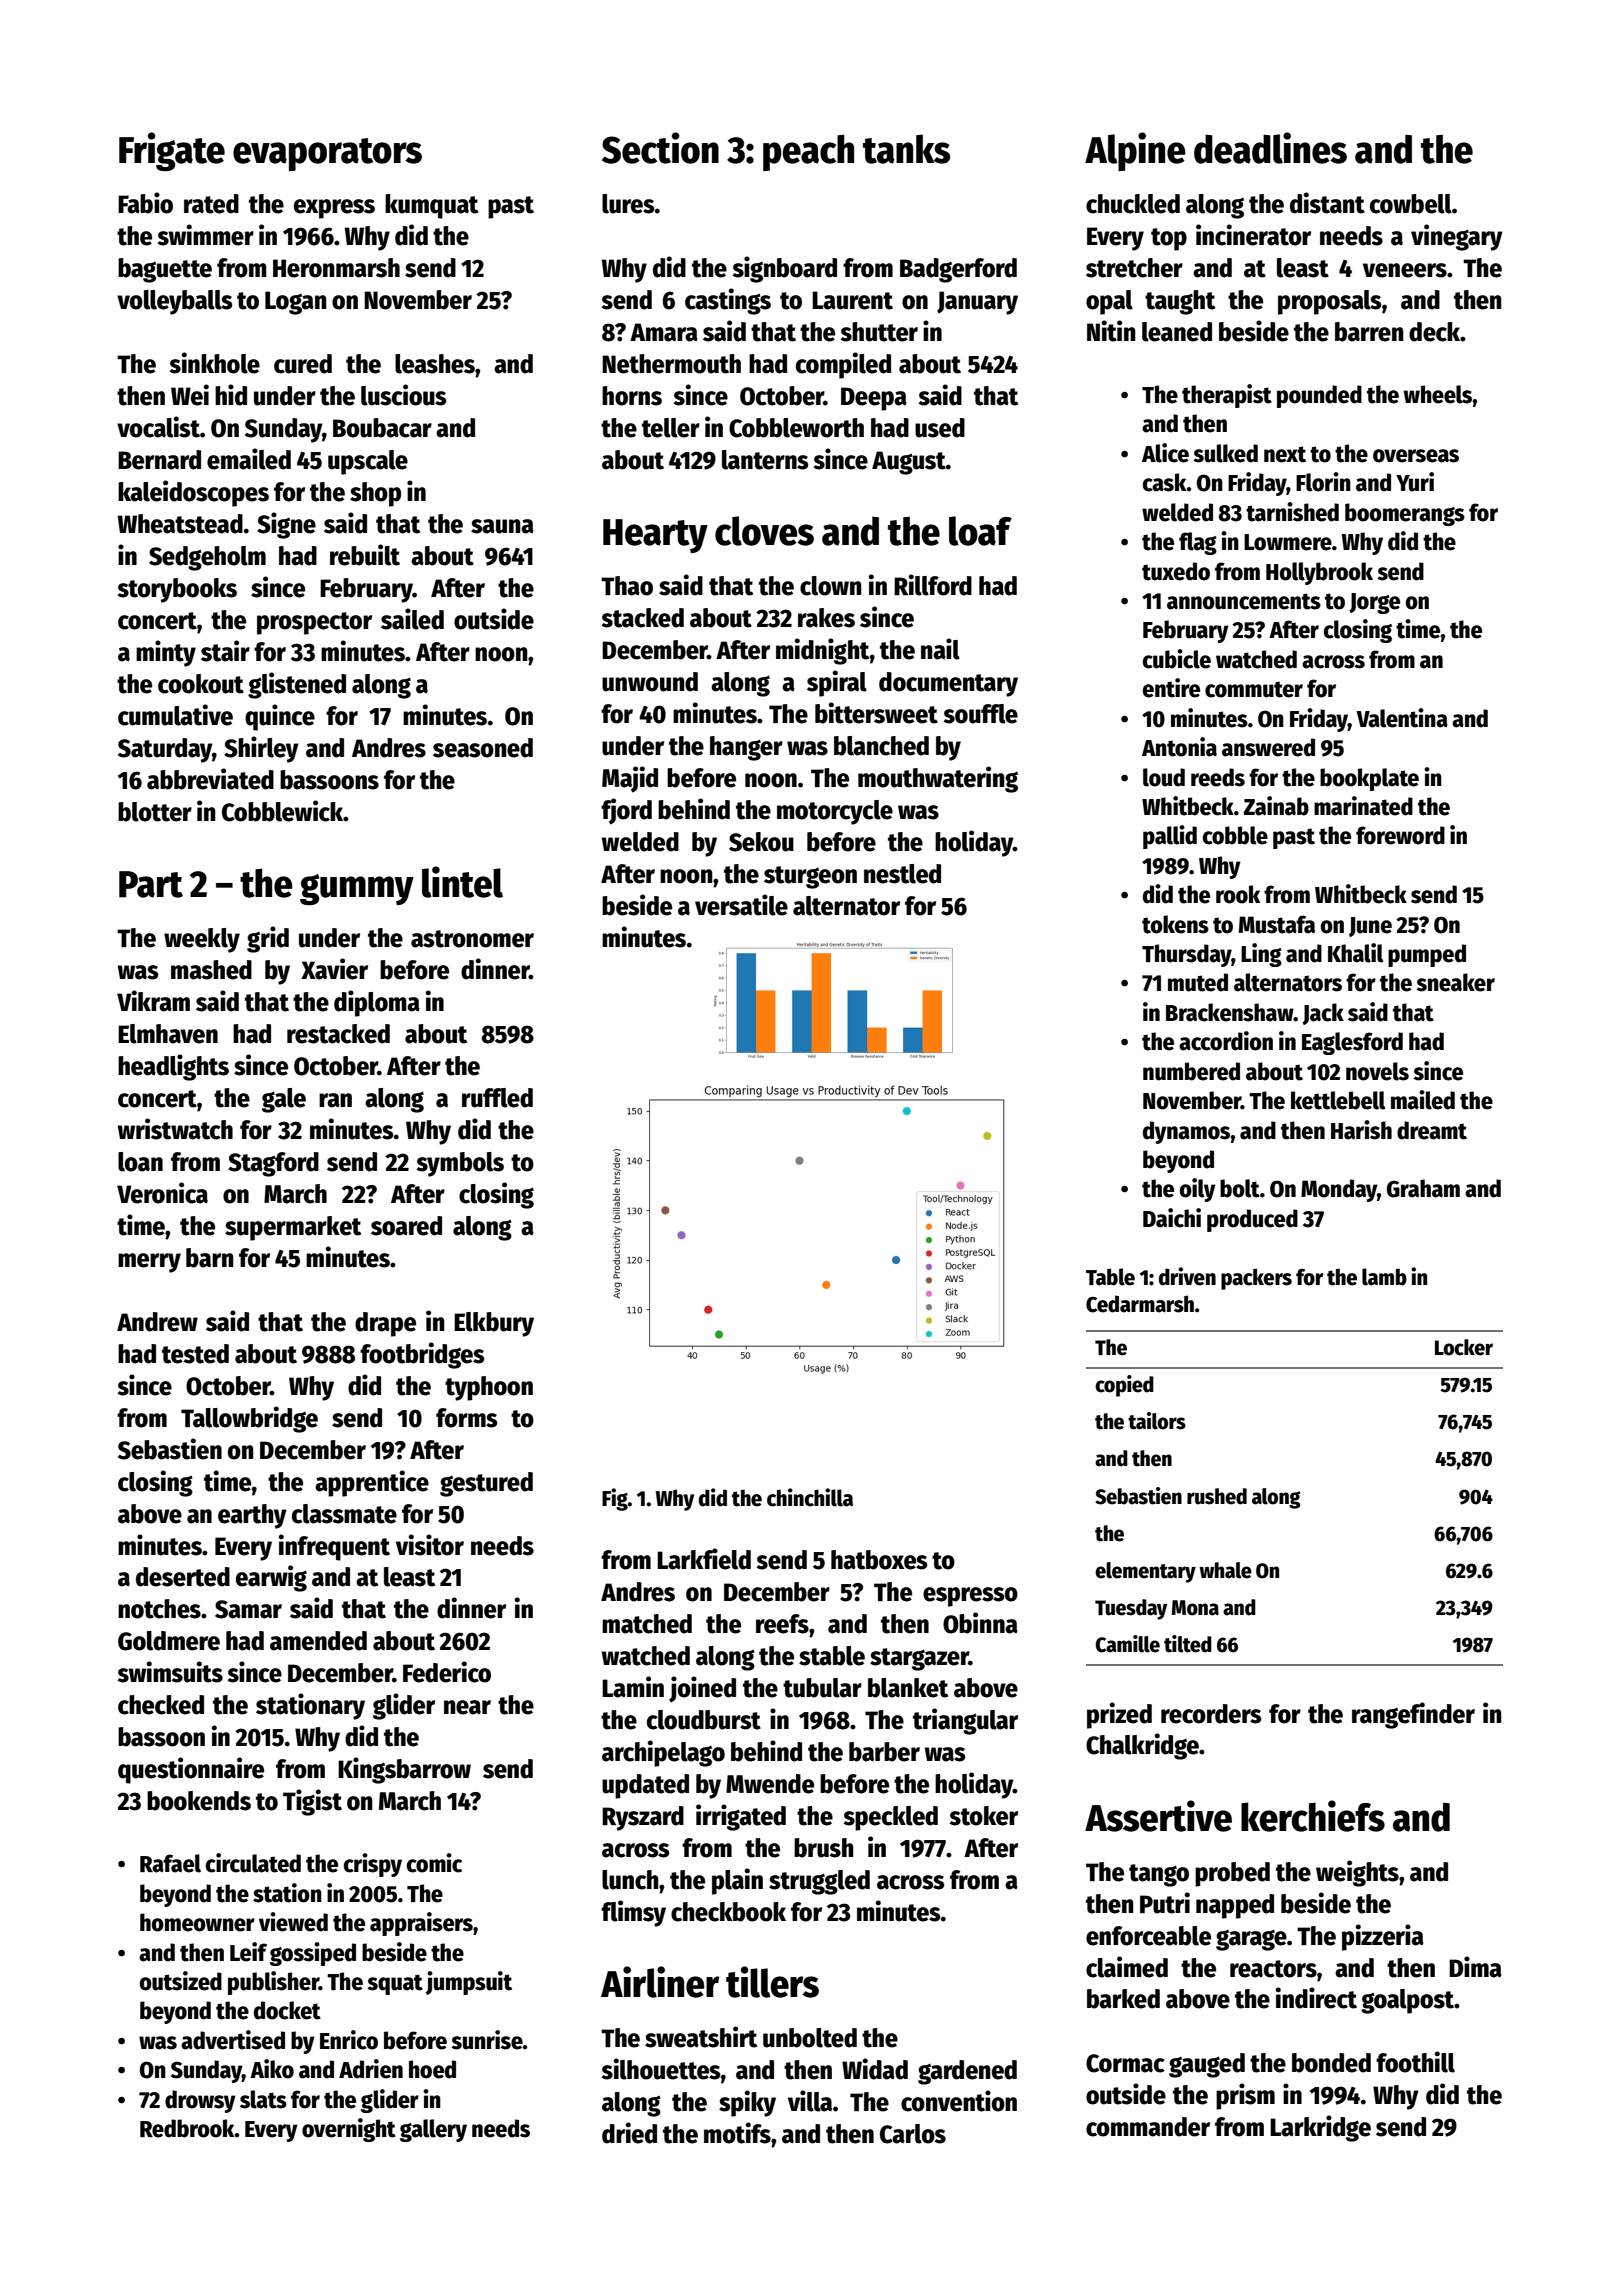 This screenshot has width=1620, height=2292. Describe the element at coordinates (741, 905) in the screenshot. I see `versatile` at that location.
